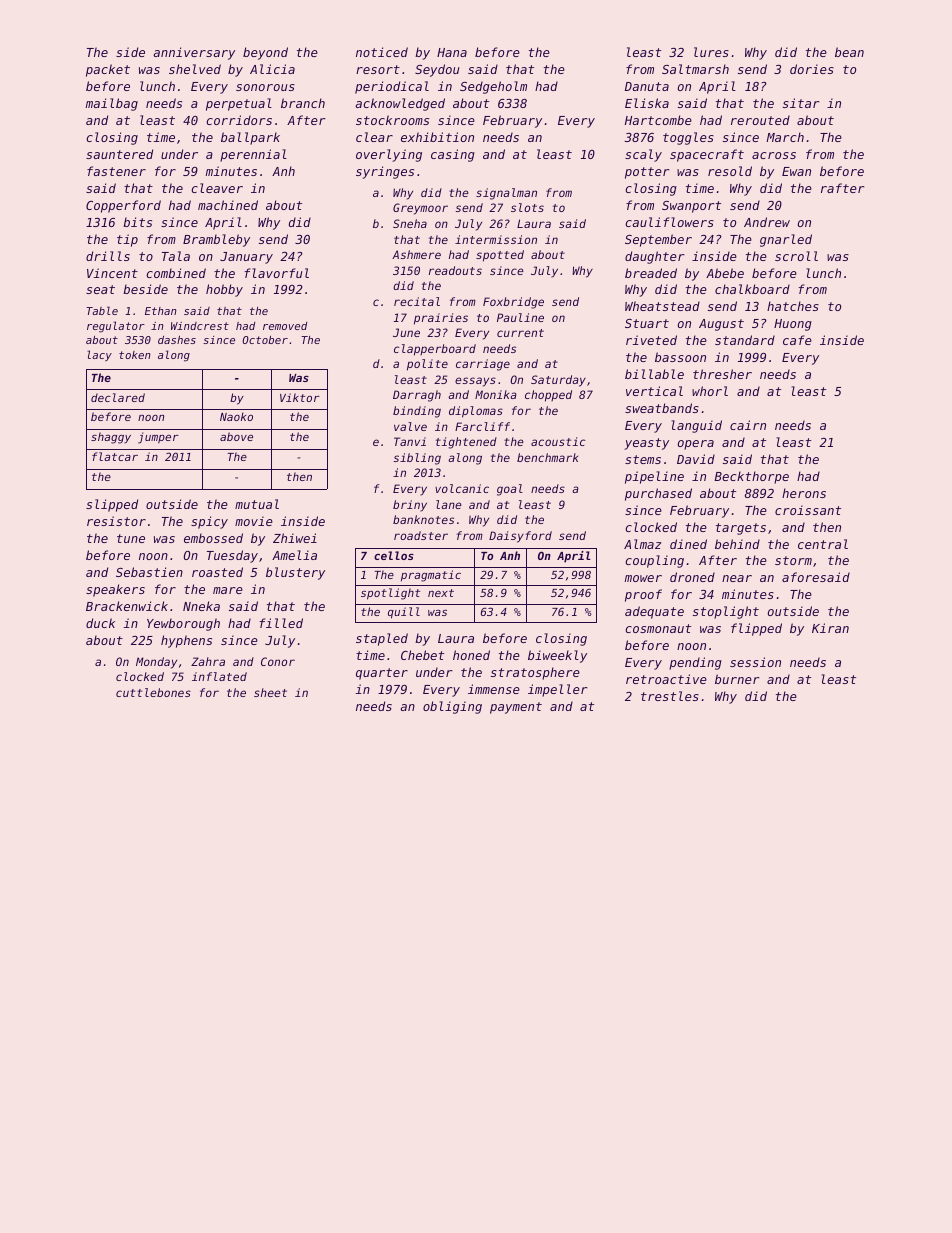 The image size is (952, 1233). I want to click on riveted, so click(651, 340).
